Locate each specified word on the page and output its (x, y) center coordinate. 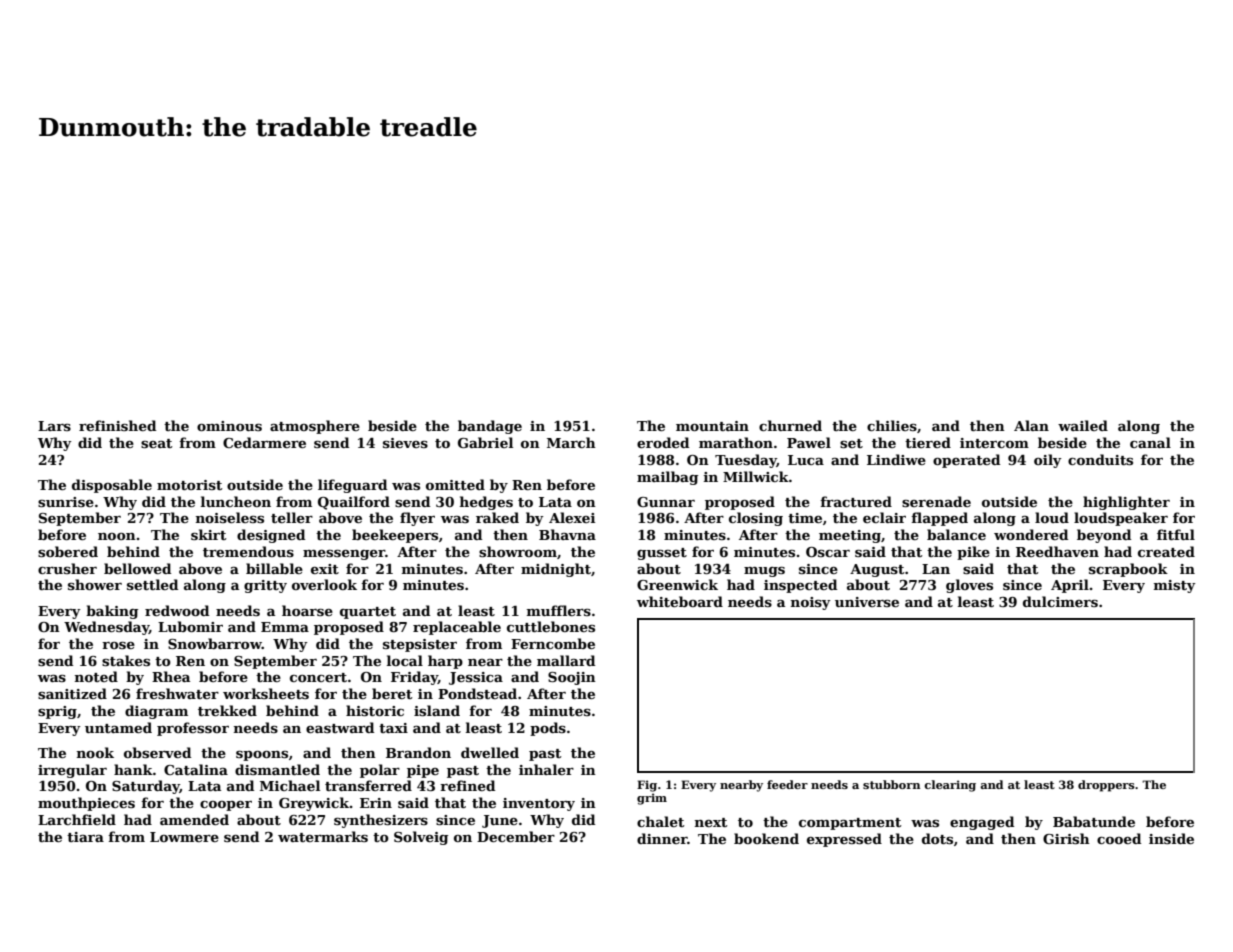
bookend (766, 838)
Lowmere (184, 837)
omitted (455, 484)
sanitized (72, 693)
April (1070, 586)
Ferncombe (553, 643)
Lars (54, 426)
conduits (1100, 459)
